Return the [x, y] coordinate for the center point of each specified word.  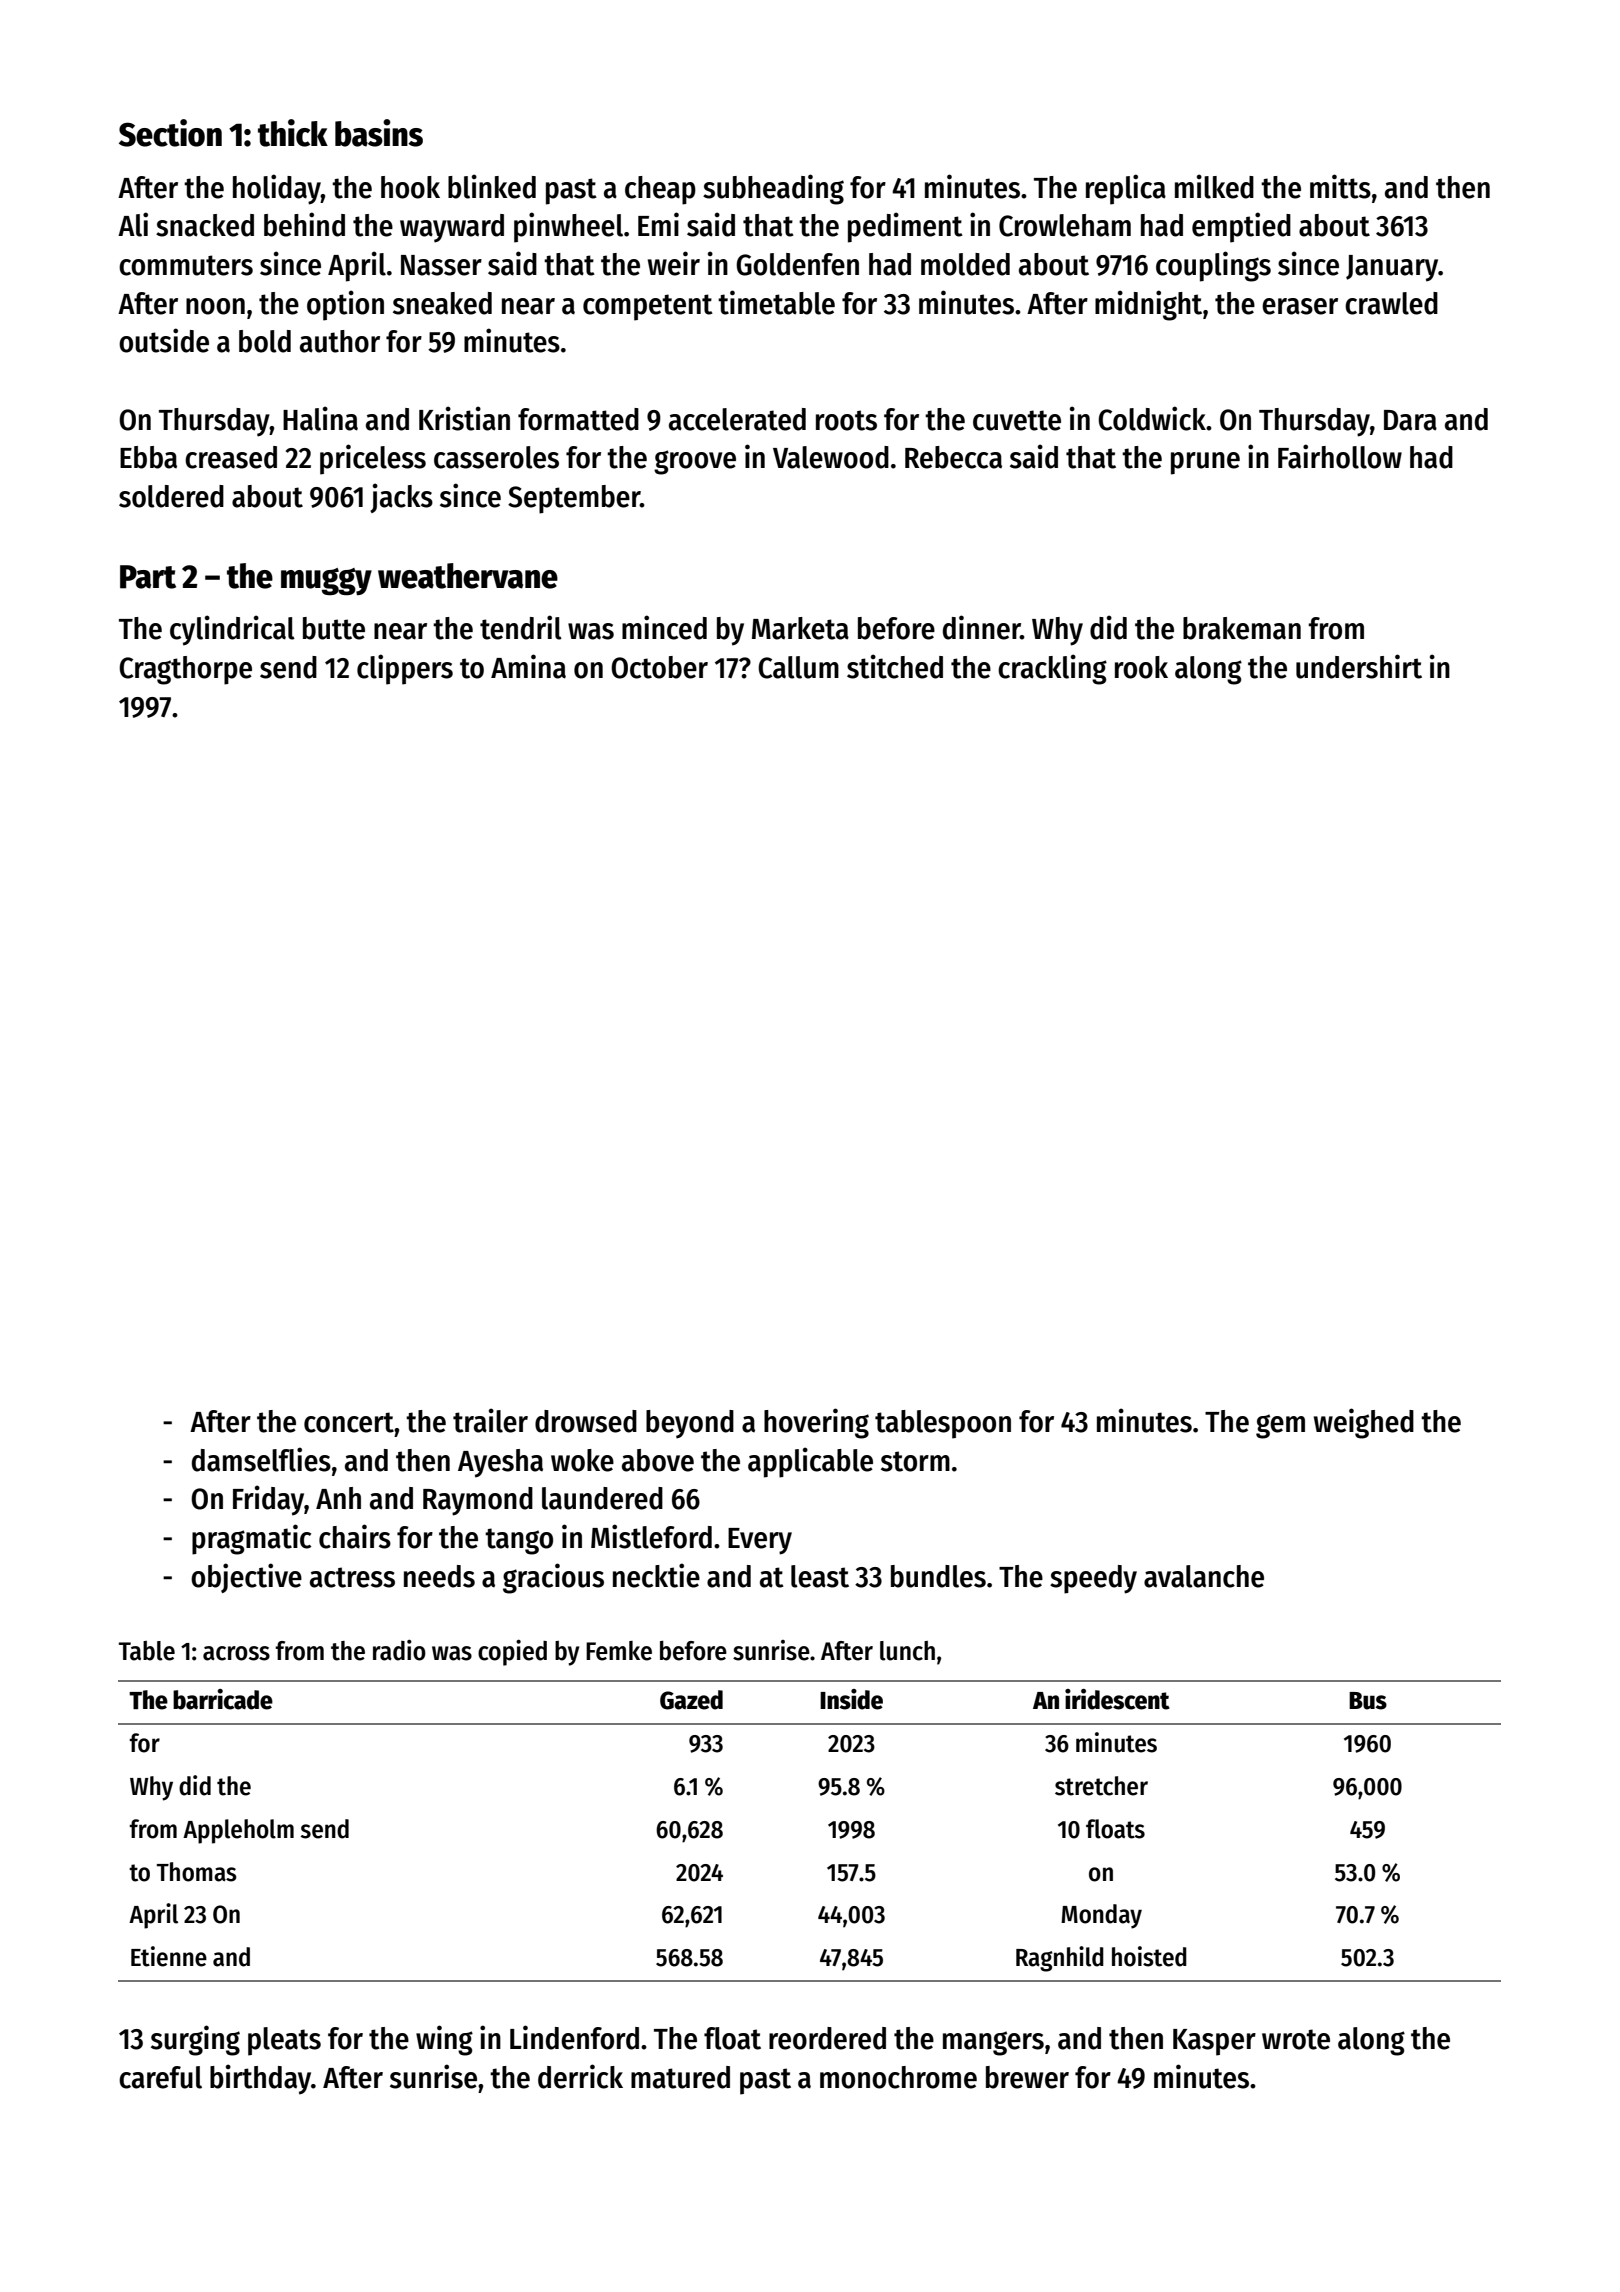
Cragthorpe [185, 670]
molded [965, 264]
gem [1280, 1426]
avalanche [1204, 1576]
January [1392, 268]
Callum [798, 667]
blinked [492, 186]
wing [444, 2040]
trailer [490, 1420]
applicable [810, 1462]
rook [1141, 667]
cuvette [1017, 420]
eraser [1300, 306]
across [236, 1653]
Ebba [148, 457]
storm [915, 1461]
